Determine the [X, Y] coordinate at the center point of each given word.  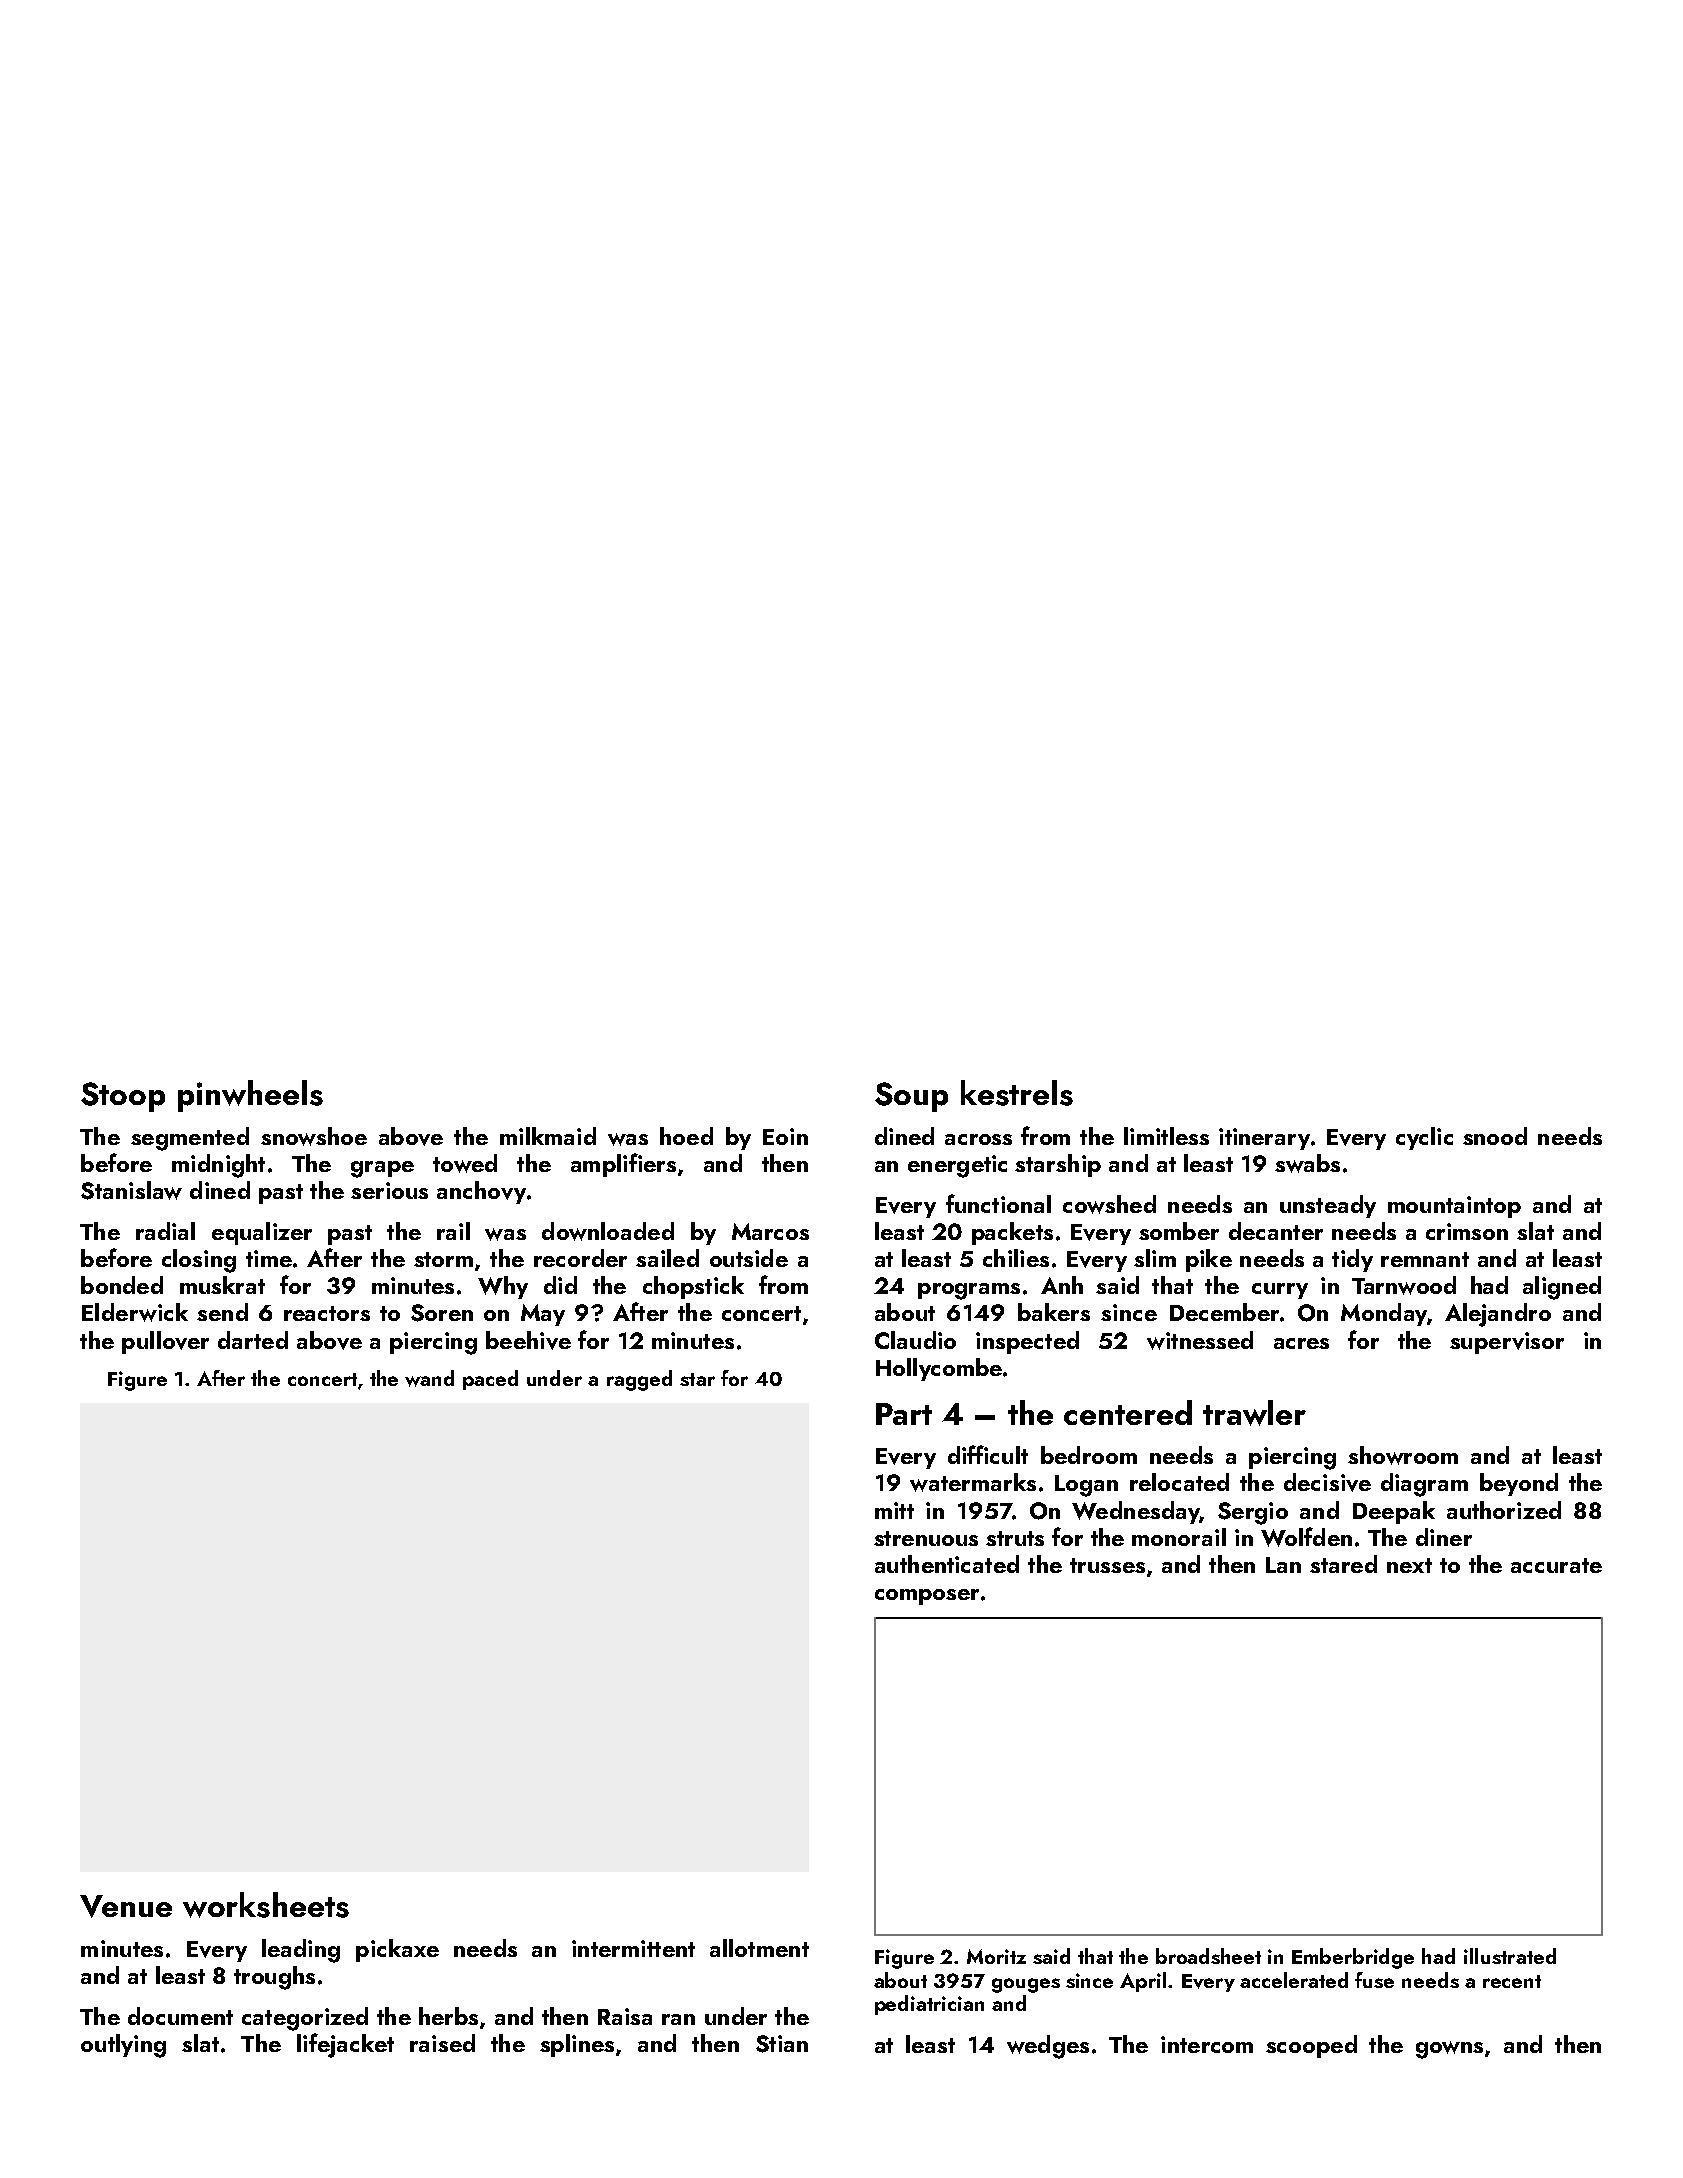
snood [1495, 1136]
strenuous [926, 1538]
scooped [1311, 2046]
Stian [782, 2044]
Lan [1283, 1565]
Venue [126, 1906]
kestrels [1017, 1093]
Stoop [123, 1097]
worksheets [266, 1905]
